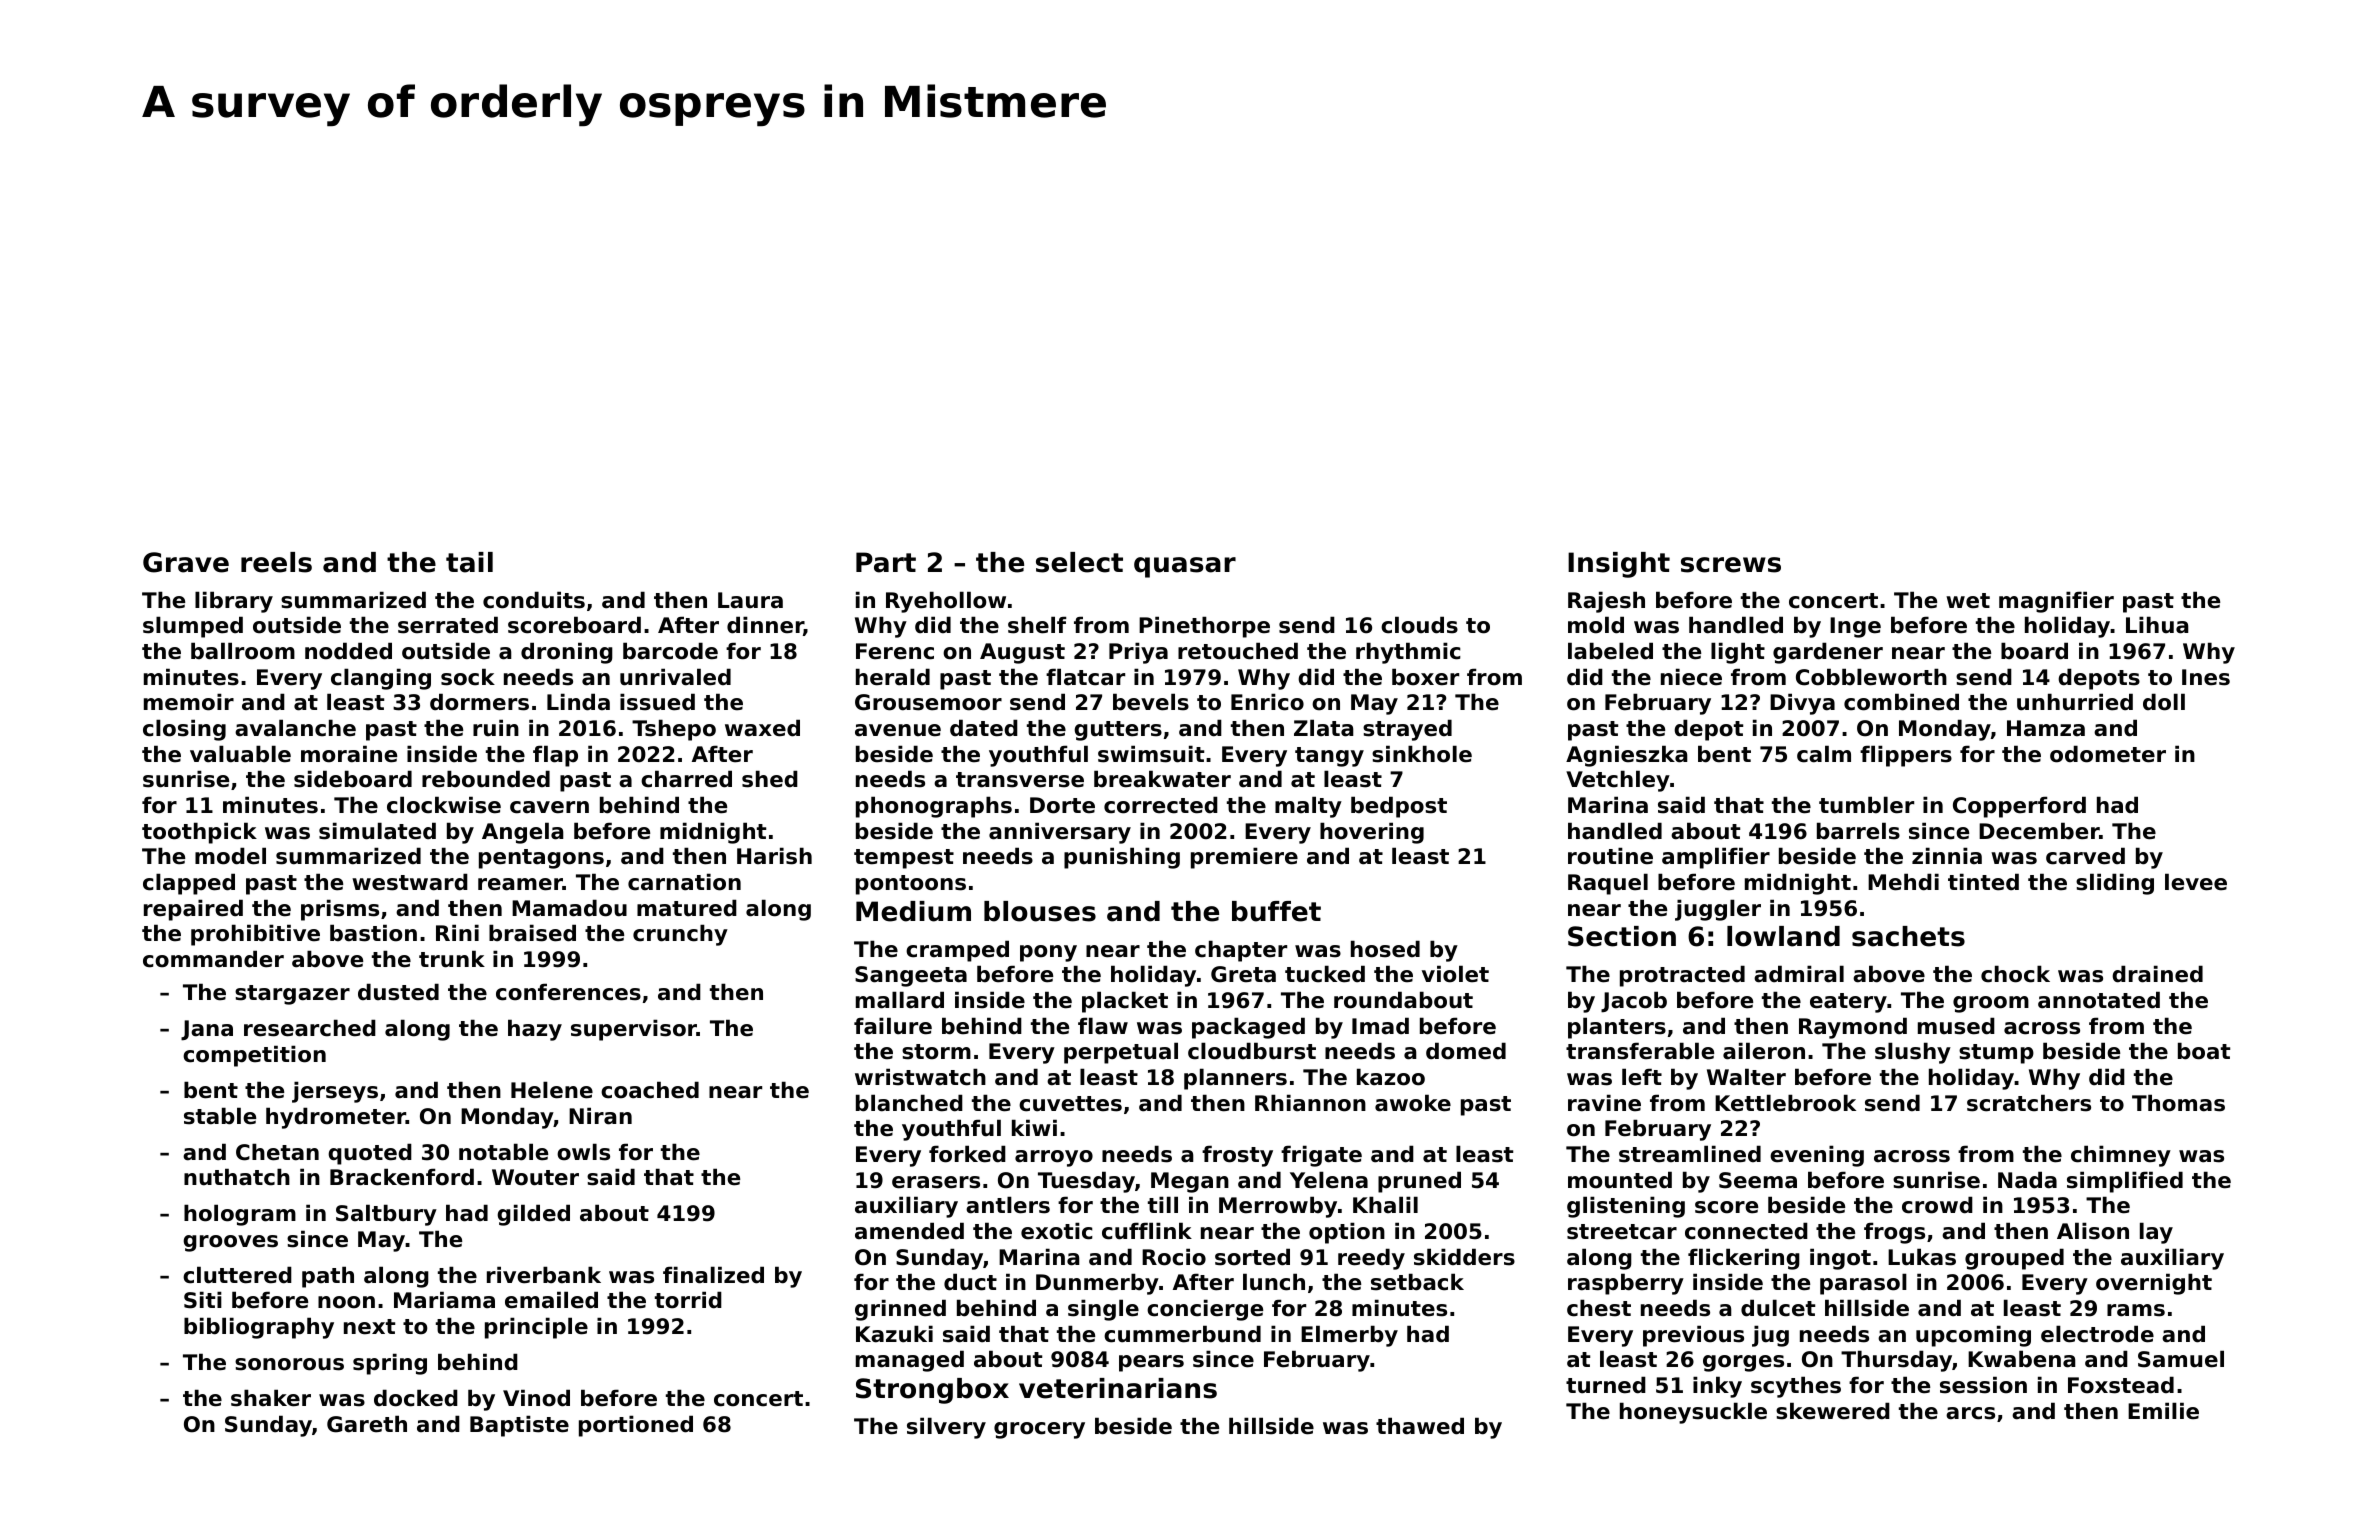  What do you see at coordinates (2039, 831) in the image?
I see `December` at bounding box center [2039, 831].
